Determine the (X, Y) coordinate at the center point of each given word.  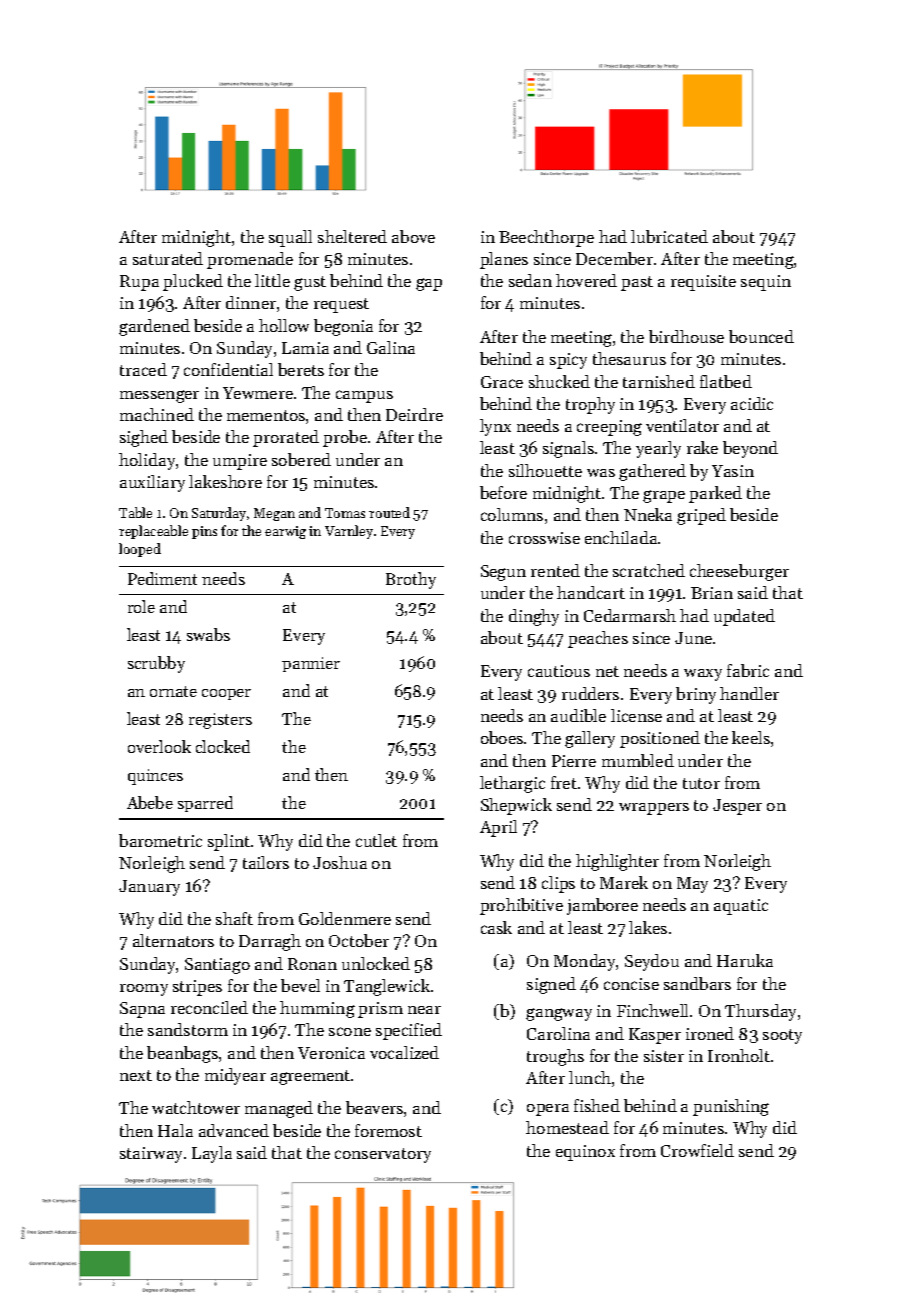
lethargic (512, 784)
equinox (585, 1153)
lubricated (669, 236)
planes (504, 260)
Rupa (139, 283)
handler (749, 693)
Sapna (142, 1010)
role (141, 606)
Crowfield (697, 1150)
